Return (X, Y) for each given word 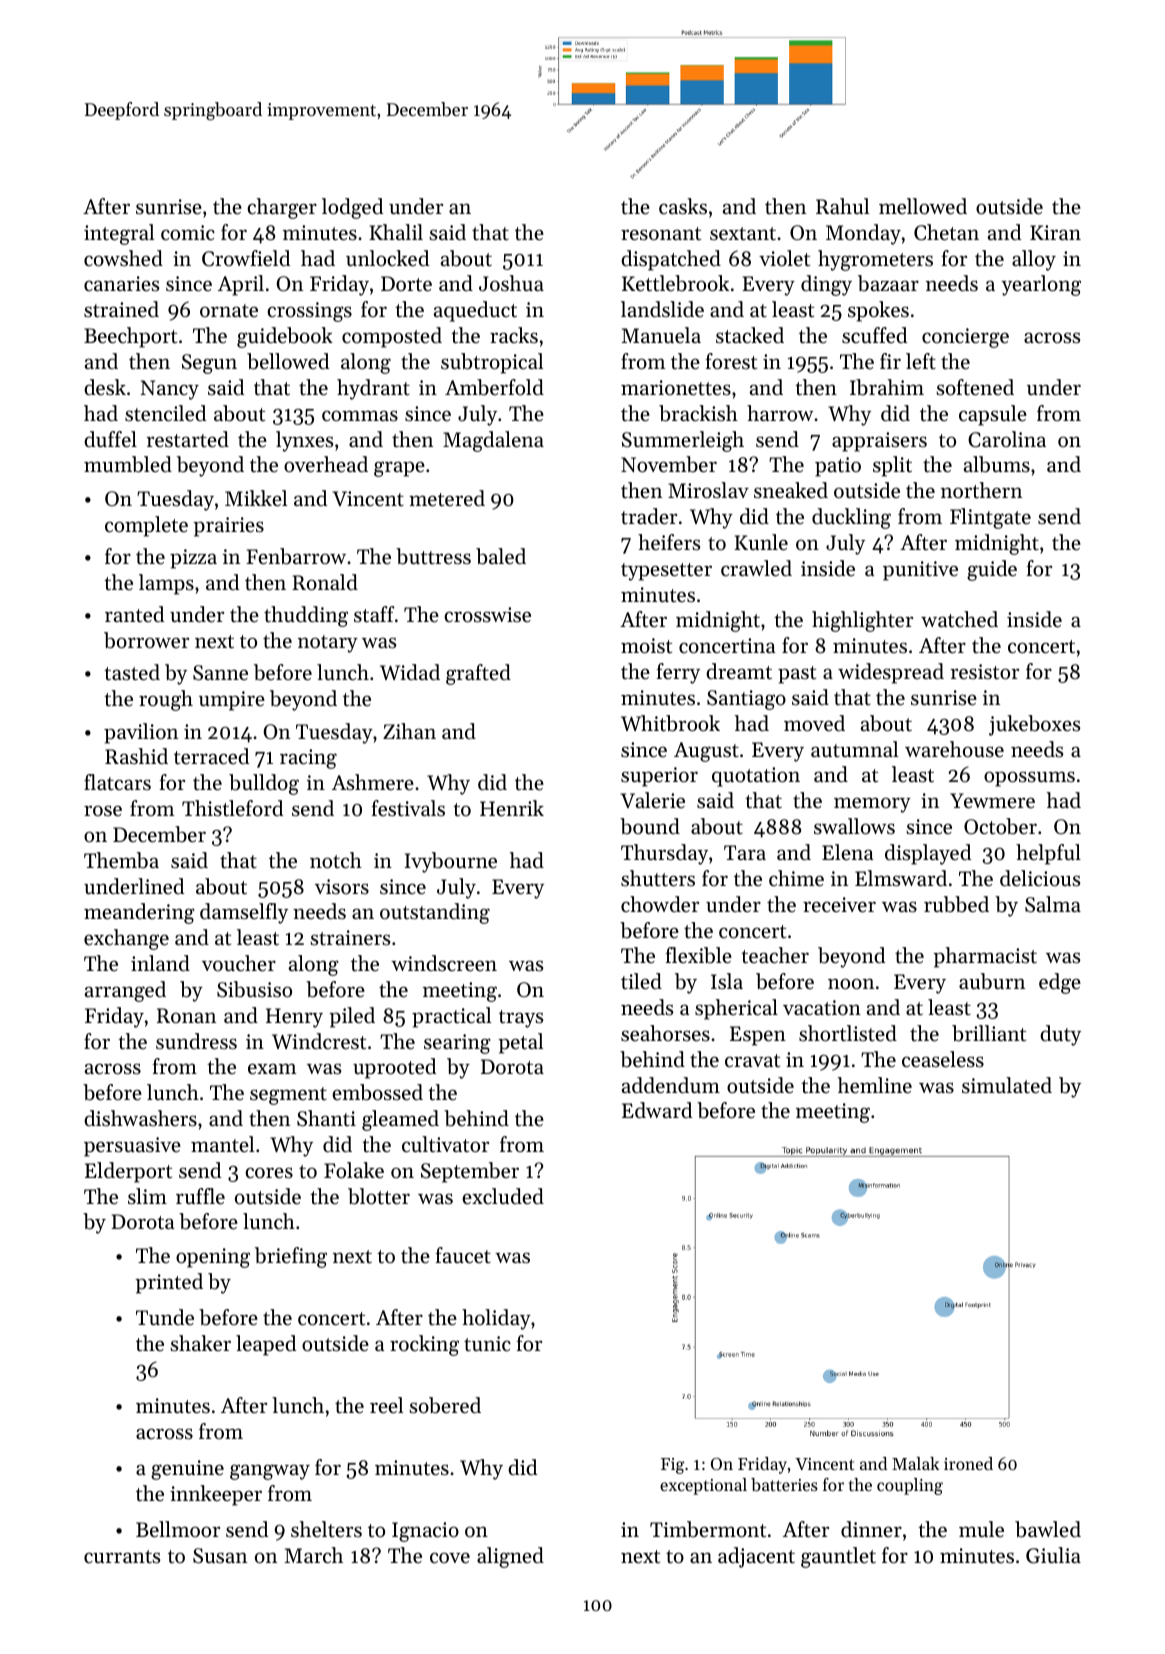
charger (282, 208)
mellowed (923, 206)
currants (122, 1557)
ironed (968, 1463)
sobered (445, 1405)
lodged (352, 208)
